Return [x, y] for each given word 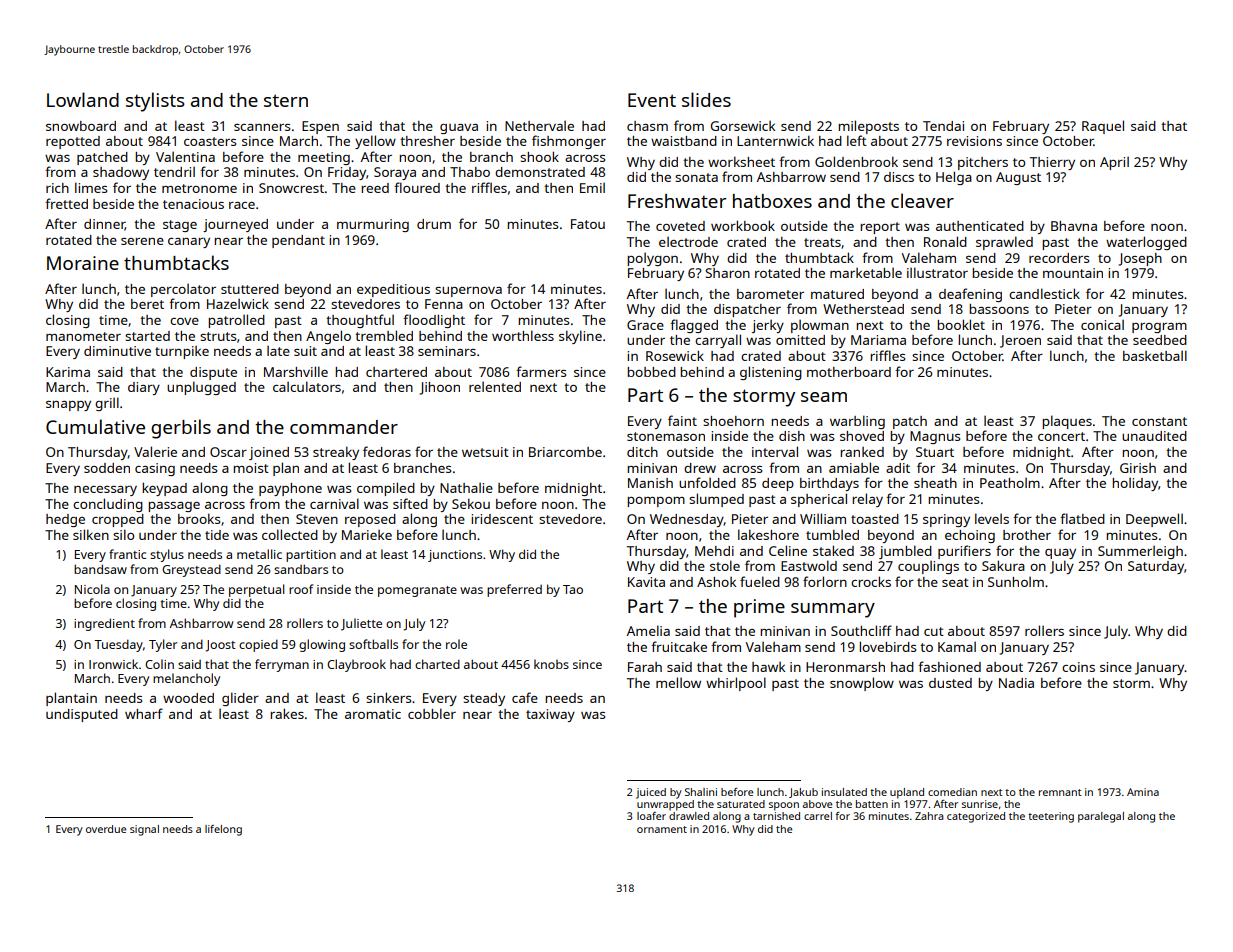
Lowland [83, 99]
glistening [771, 373]
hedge [65, 520]
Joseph [1140, 259]
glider [240, 699]
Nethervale [539, 125]
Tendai [943, 126]
